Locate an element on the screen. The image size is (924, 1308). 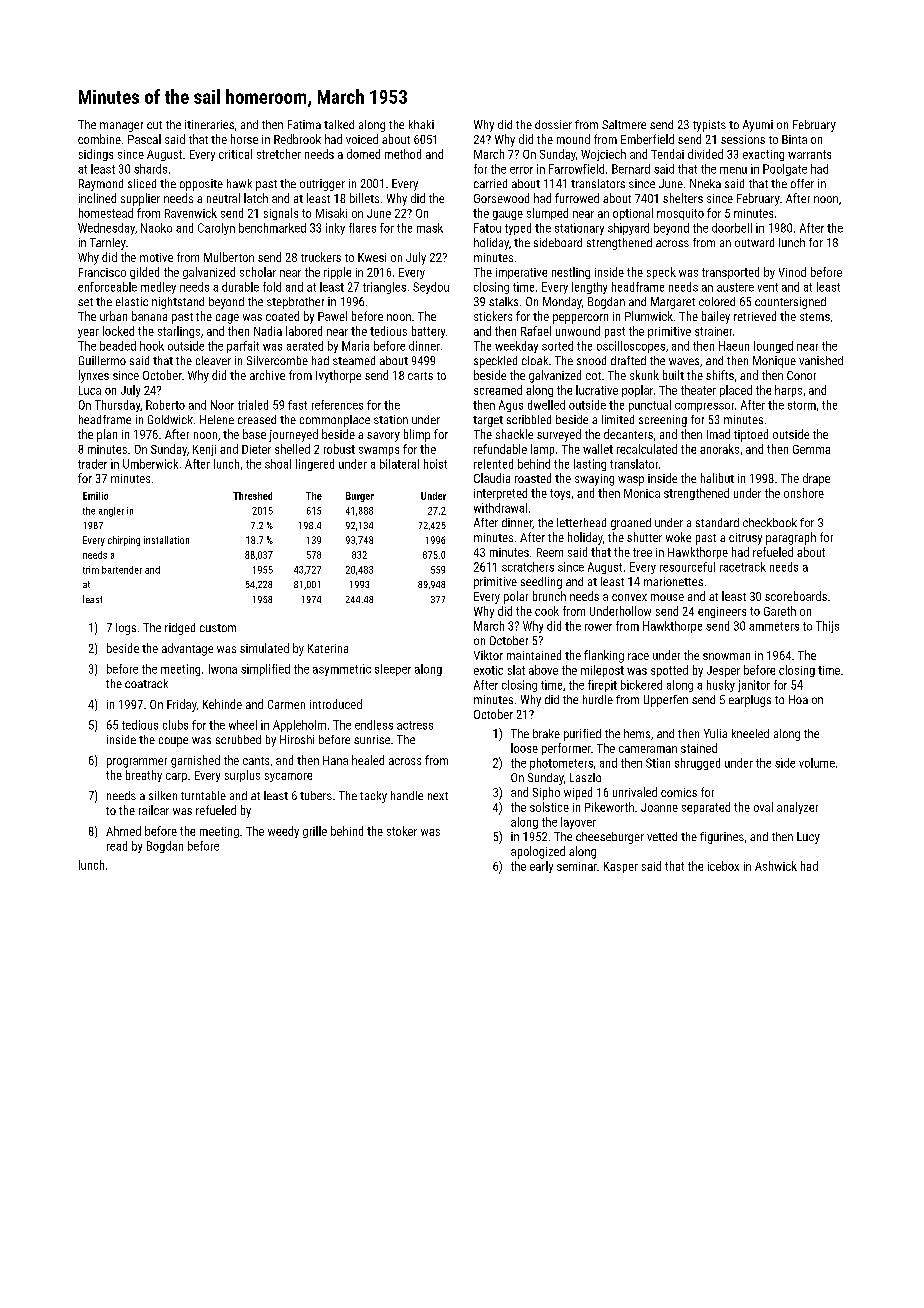
bartender is located at coordinates (122, 570).
